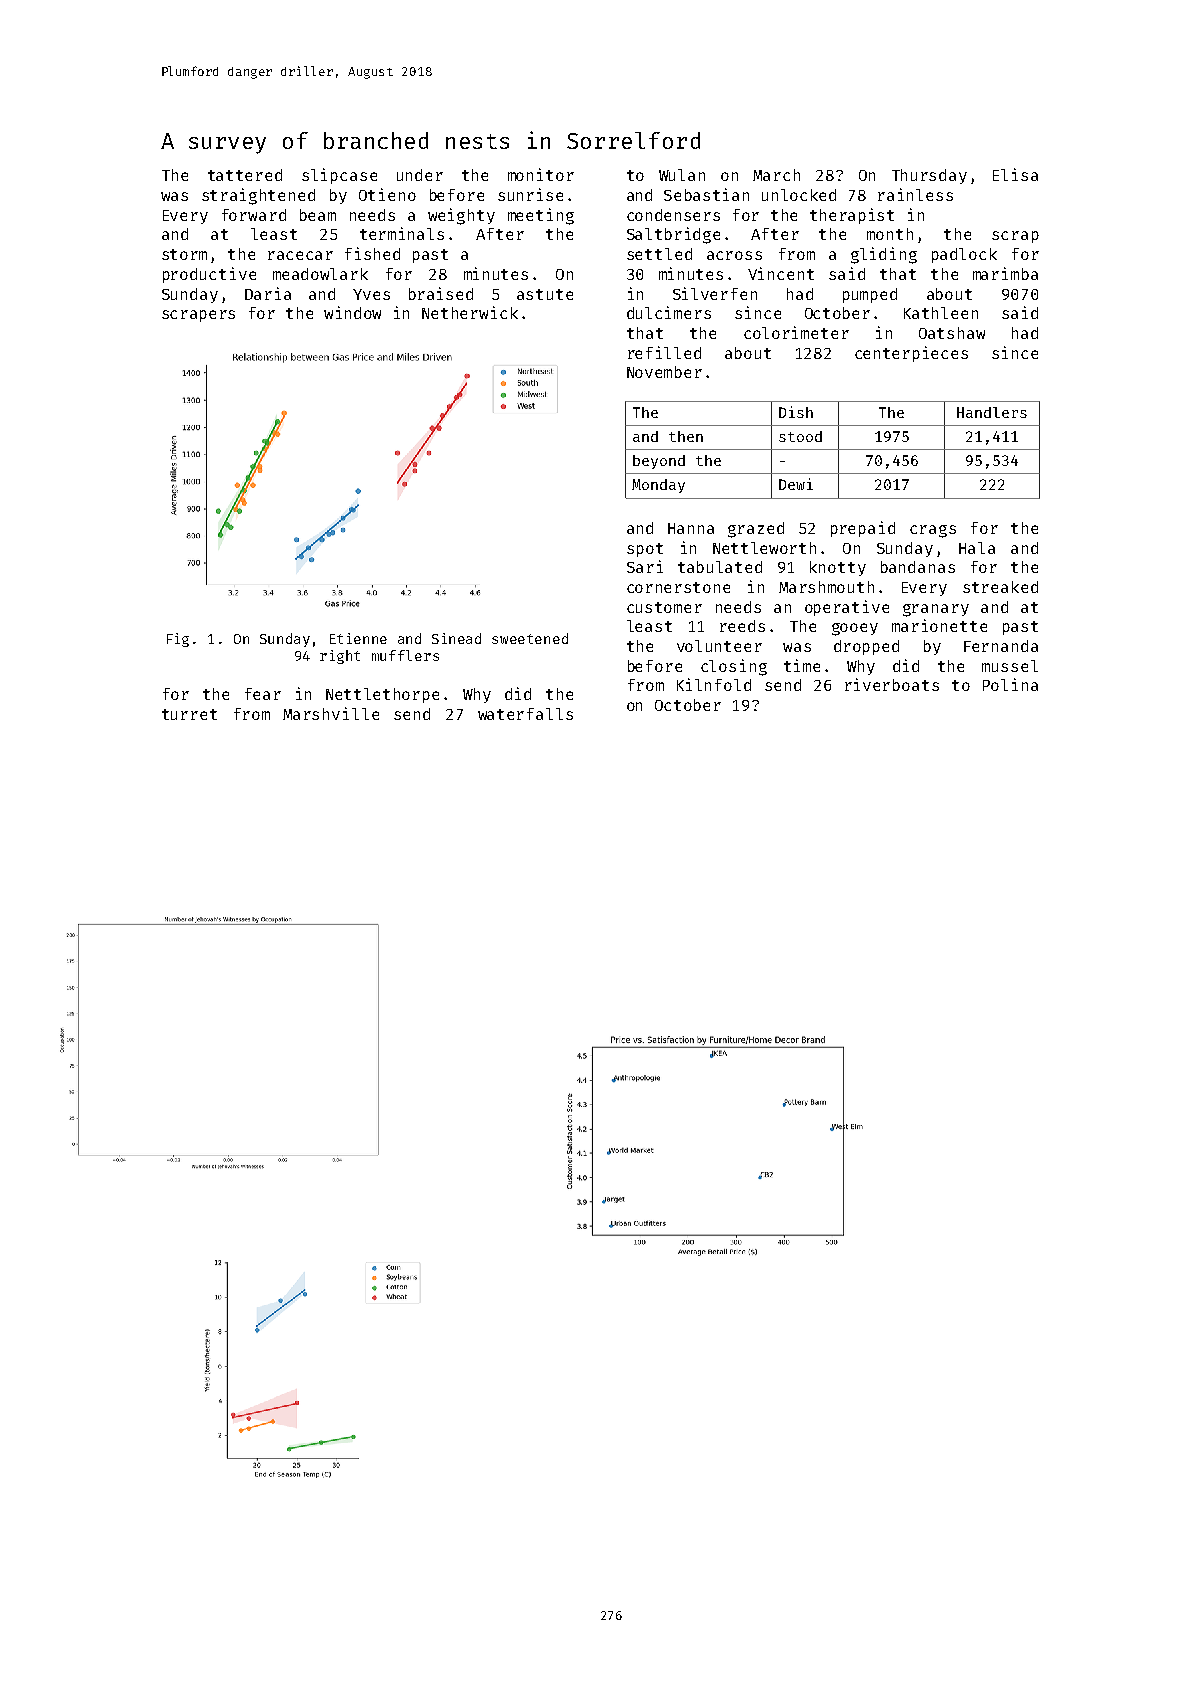  What do you see at coordinates (189, 714) in the document?
I see `turret` at bounding box center [189, 714].
